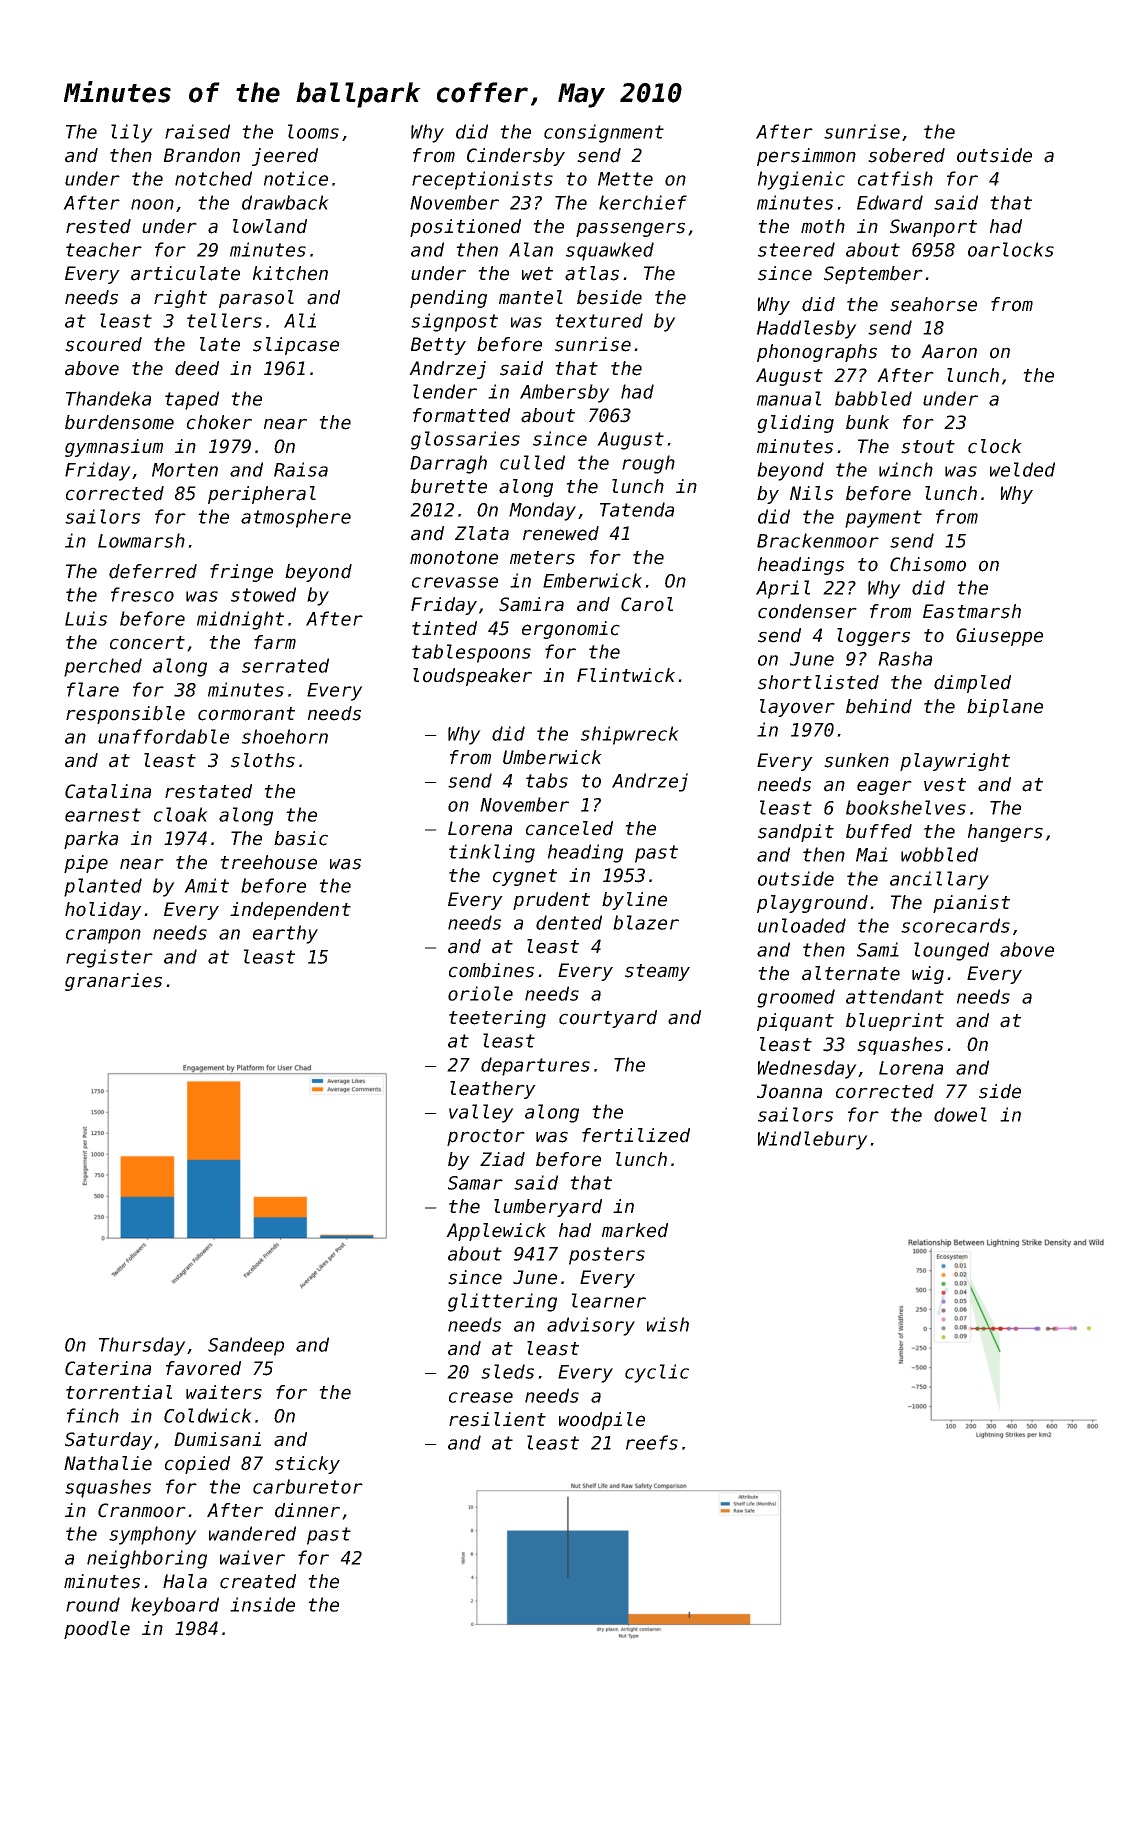 This screenshot has width=1122, height=1847. Describe the element at coordinates (475, 1183) in the screenshot. I see `Samar` at that location.
